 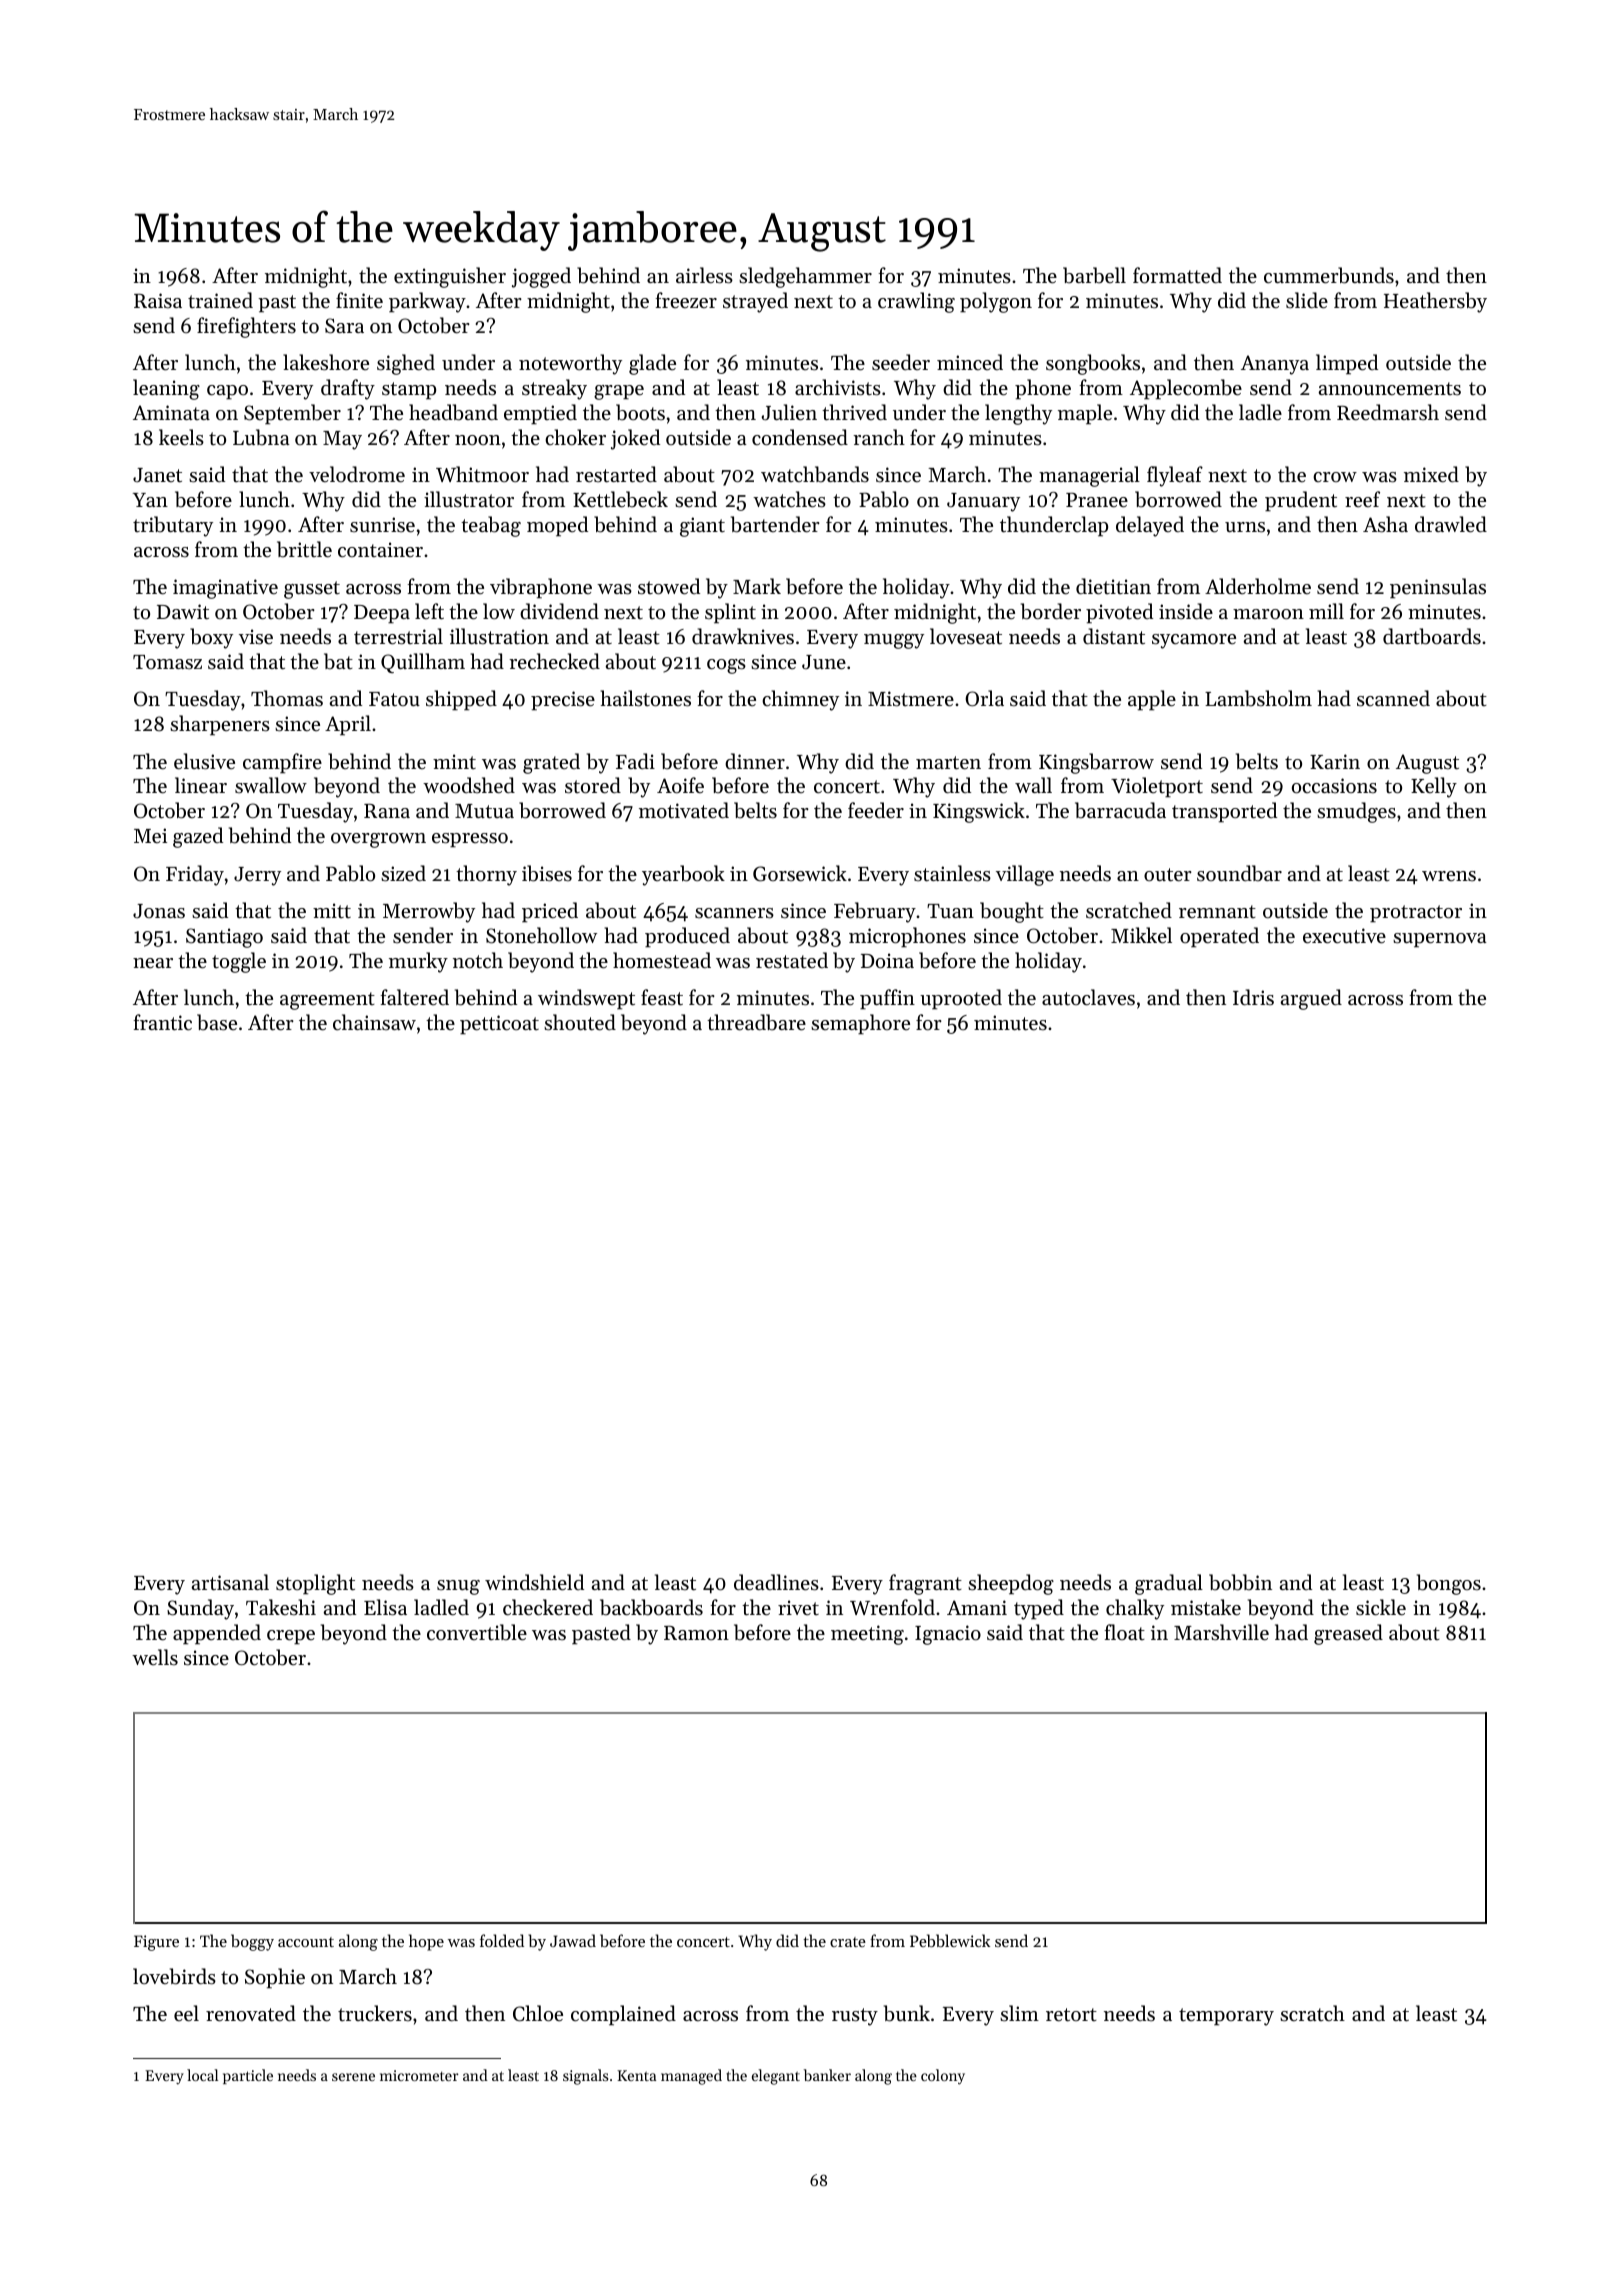 What do you see at coordinates (409, 391) in the screenshot?
I see `stamp` at bounding box center [409, 391].
